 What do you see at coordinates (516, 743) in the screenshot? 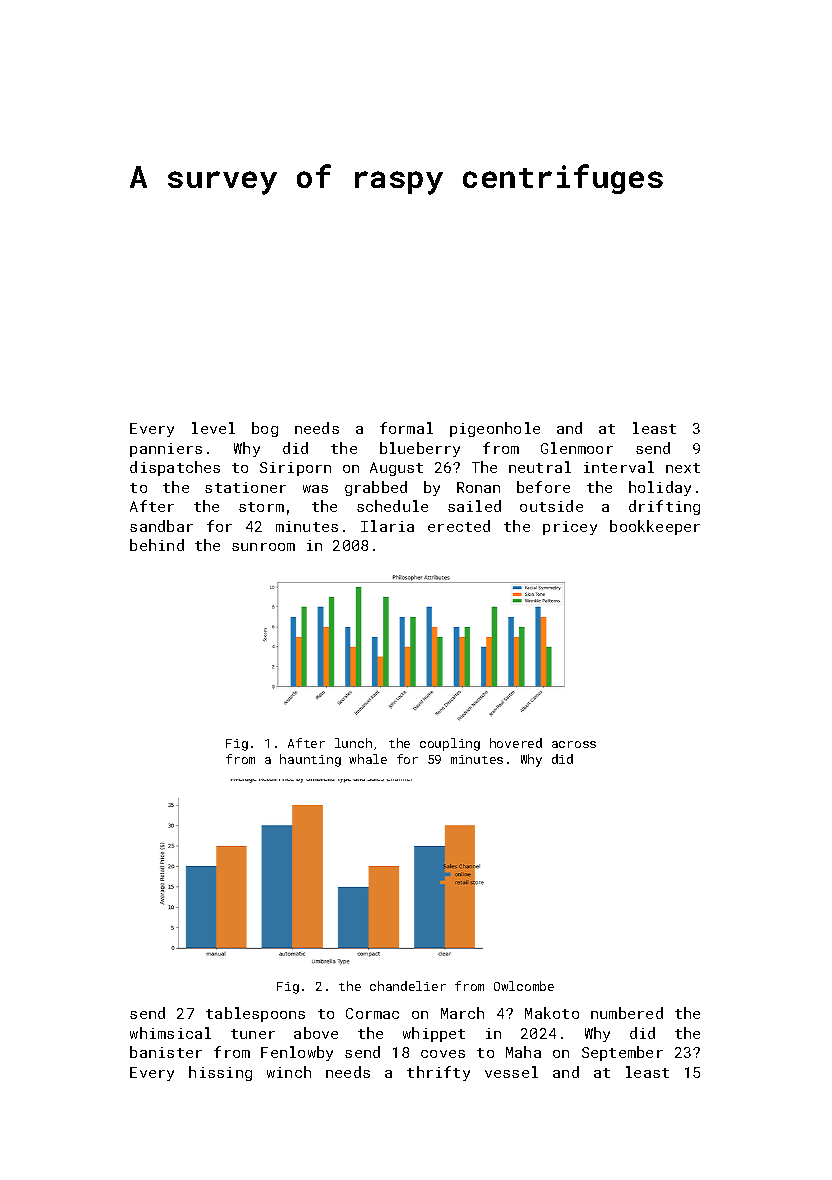
I see `hovered` at bounding box center [516, 743].
